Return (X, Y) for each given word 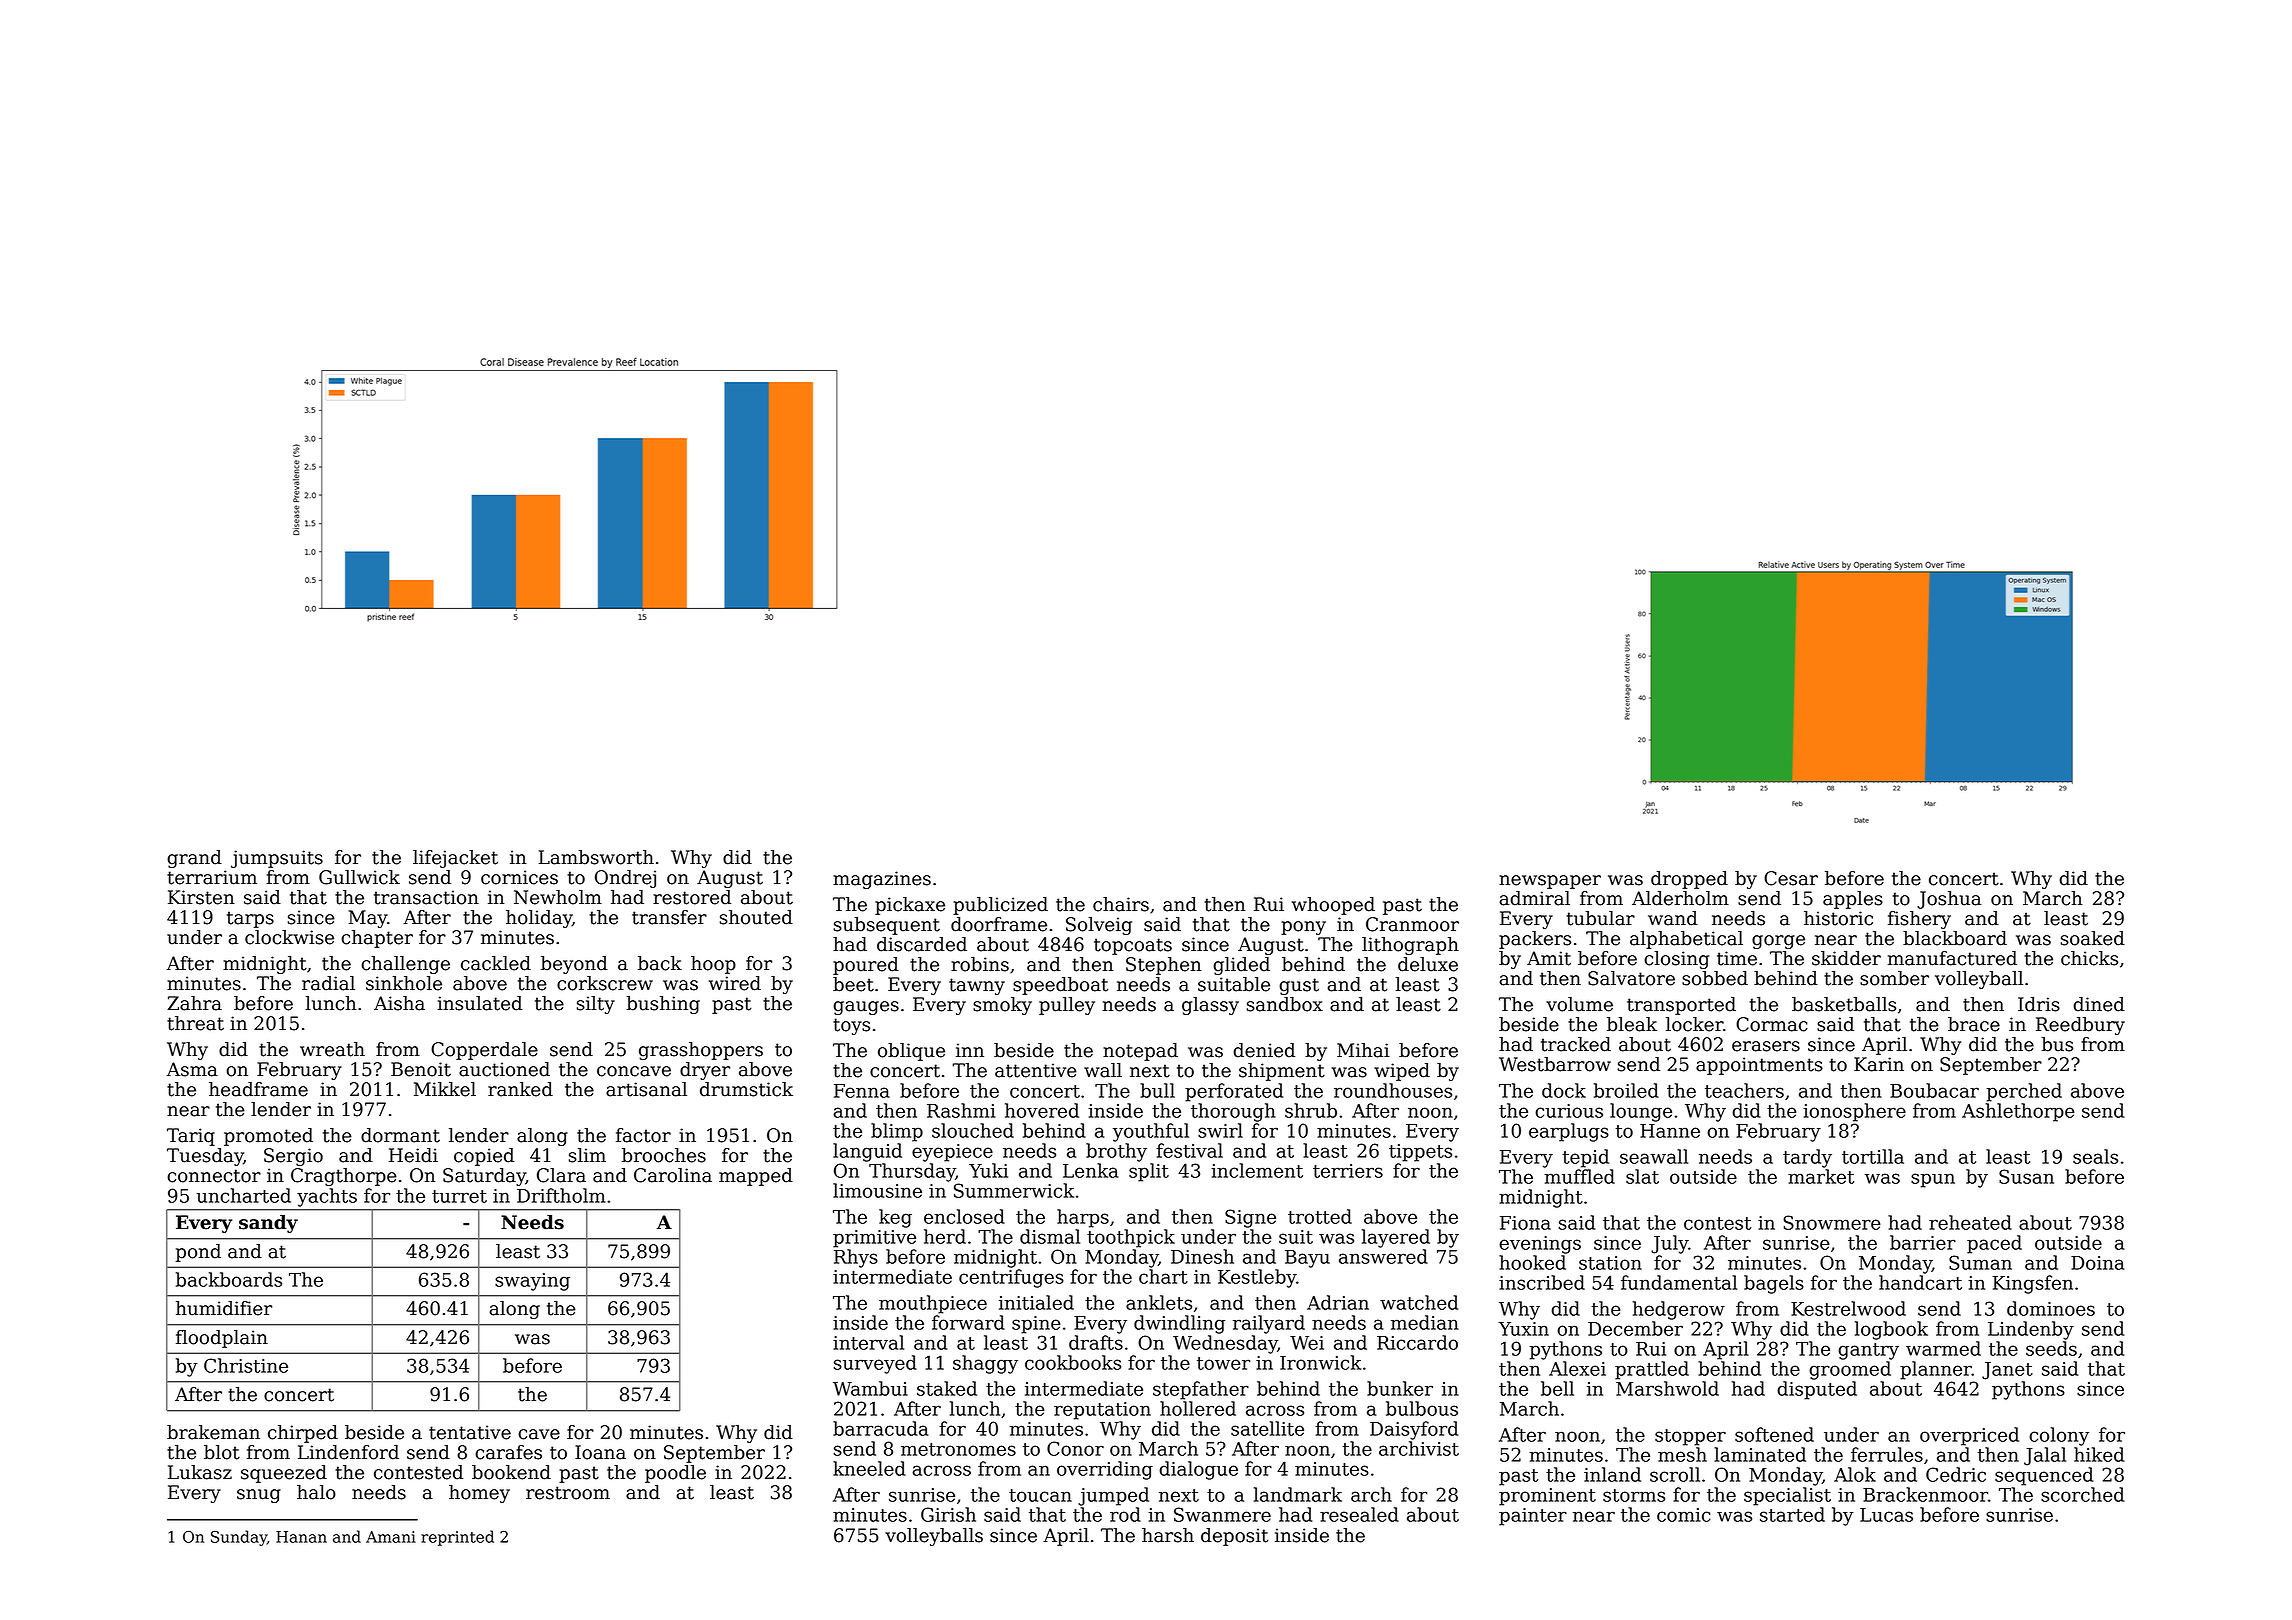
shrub (1311, 1110)
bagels (1774, 1284)
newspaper (1550, 882)
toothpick (1131, 1238)
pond (198, 1253)
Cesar (1791, 878)
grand (194, 859)
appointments (1759, 1066)
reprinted (457, 1538)
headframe (258, 1089)
